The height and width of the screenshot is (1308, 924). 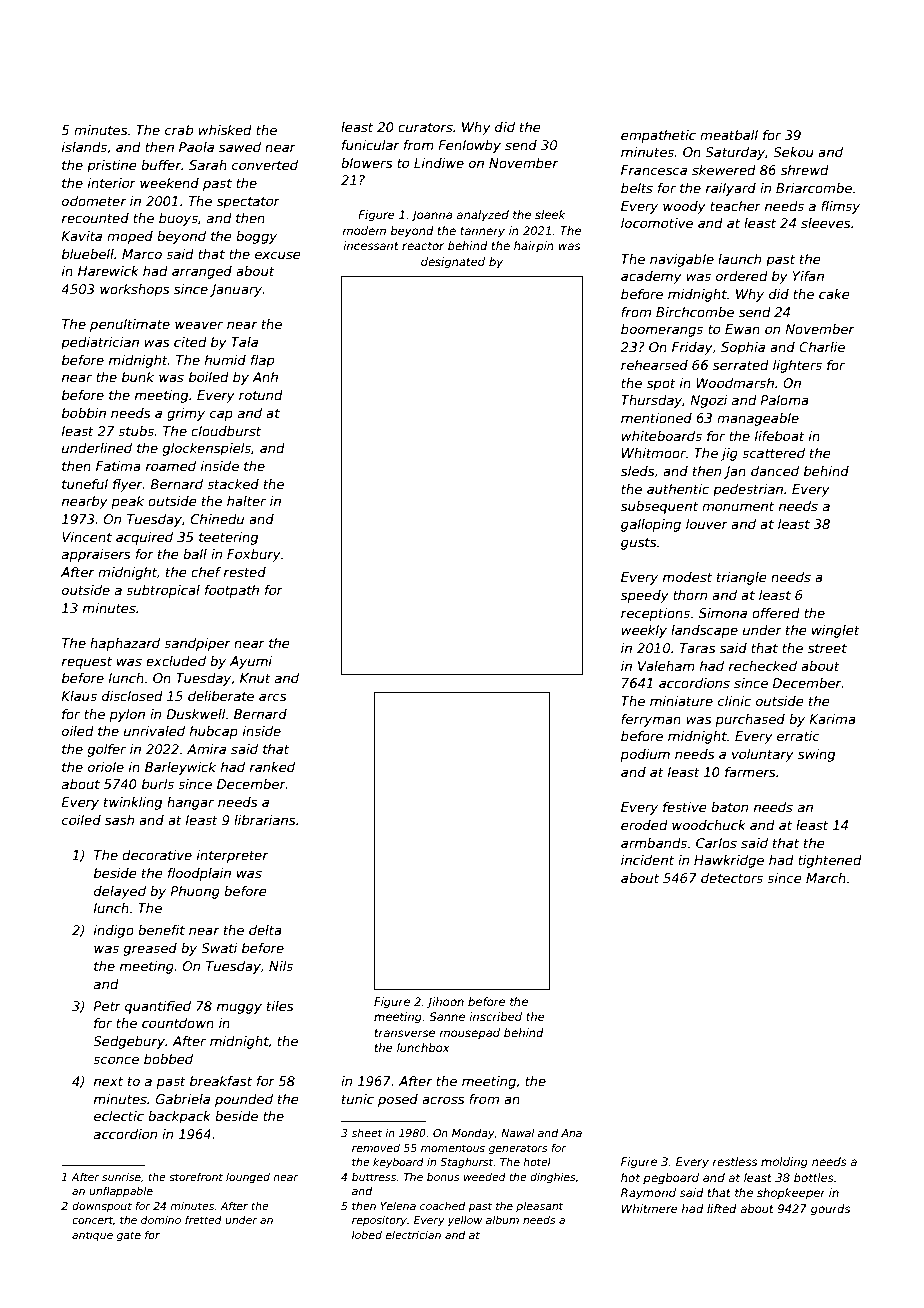 I want to click on lobed, so click(x=367, y=1235).
